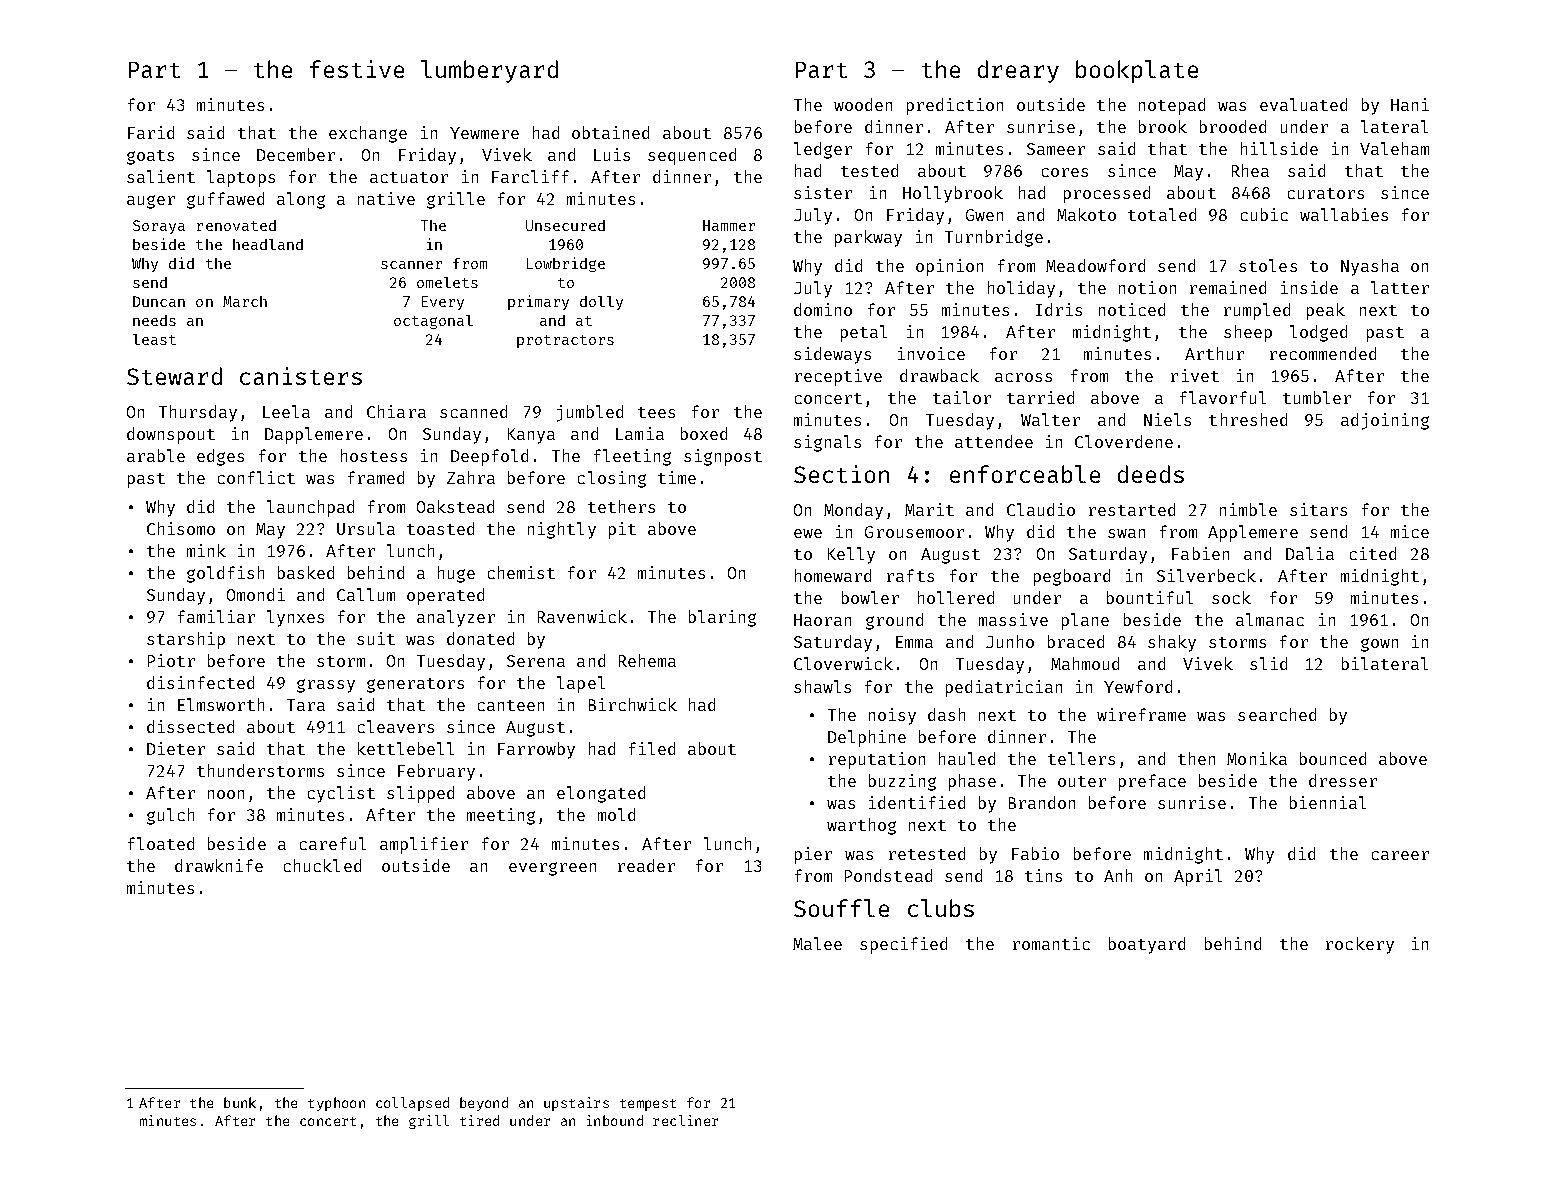  Describe the element at coordinates (154, 339) in the screenshot. I see `least` at that location.
